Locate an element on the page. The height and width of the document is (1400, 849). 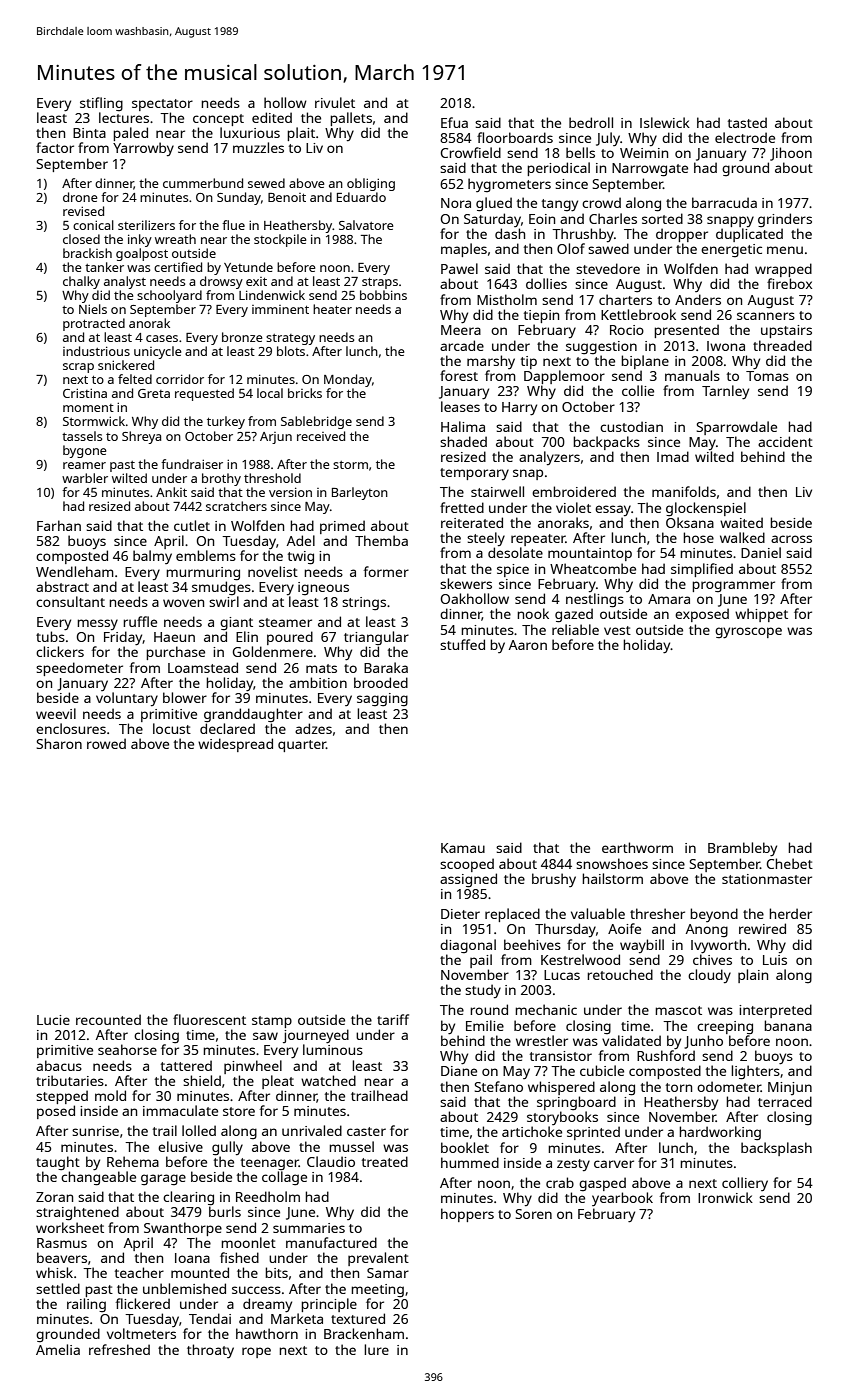
summaries is located at coordinates (309, 1228).
